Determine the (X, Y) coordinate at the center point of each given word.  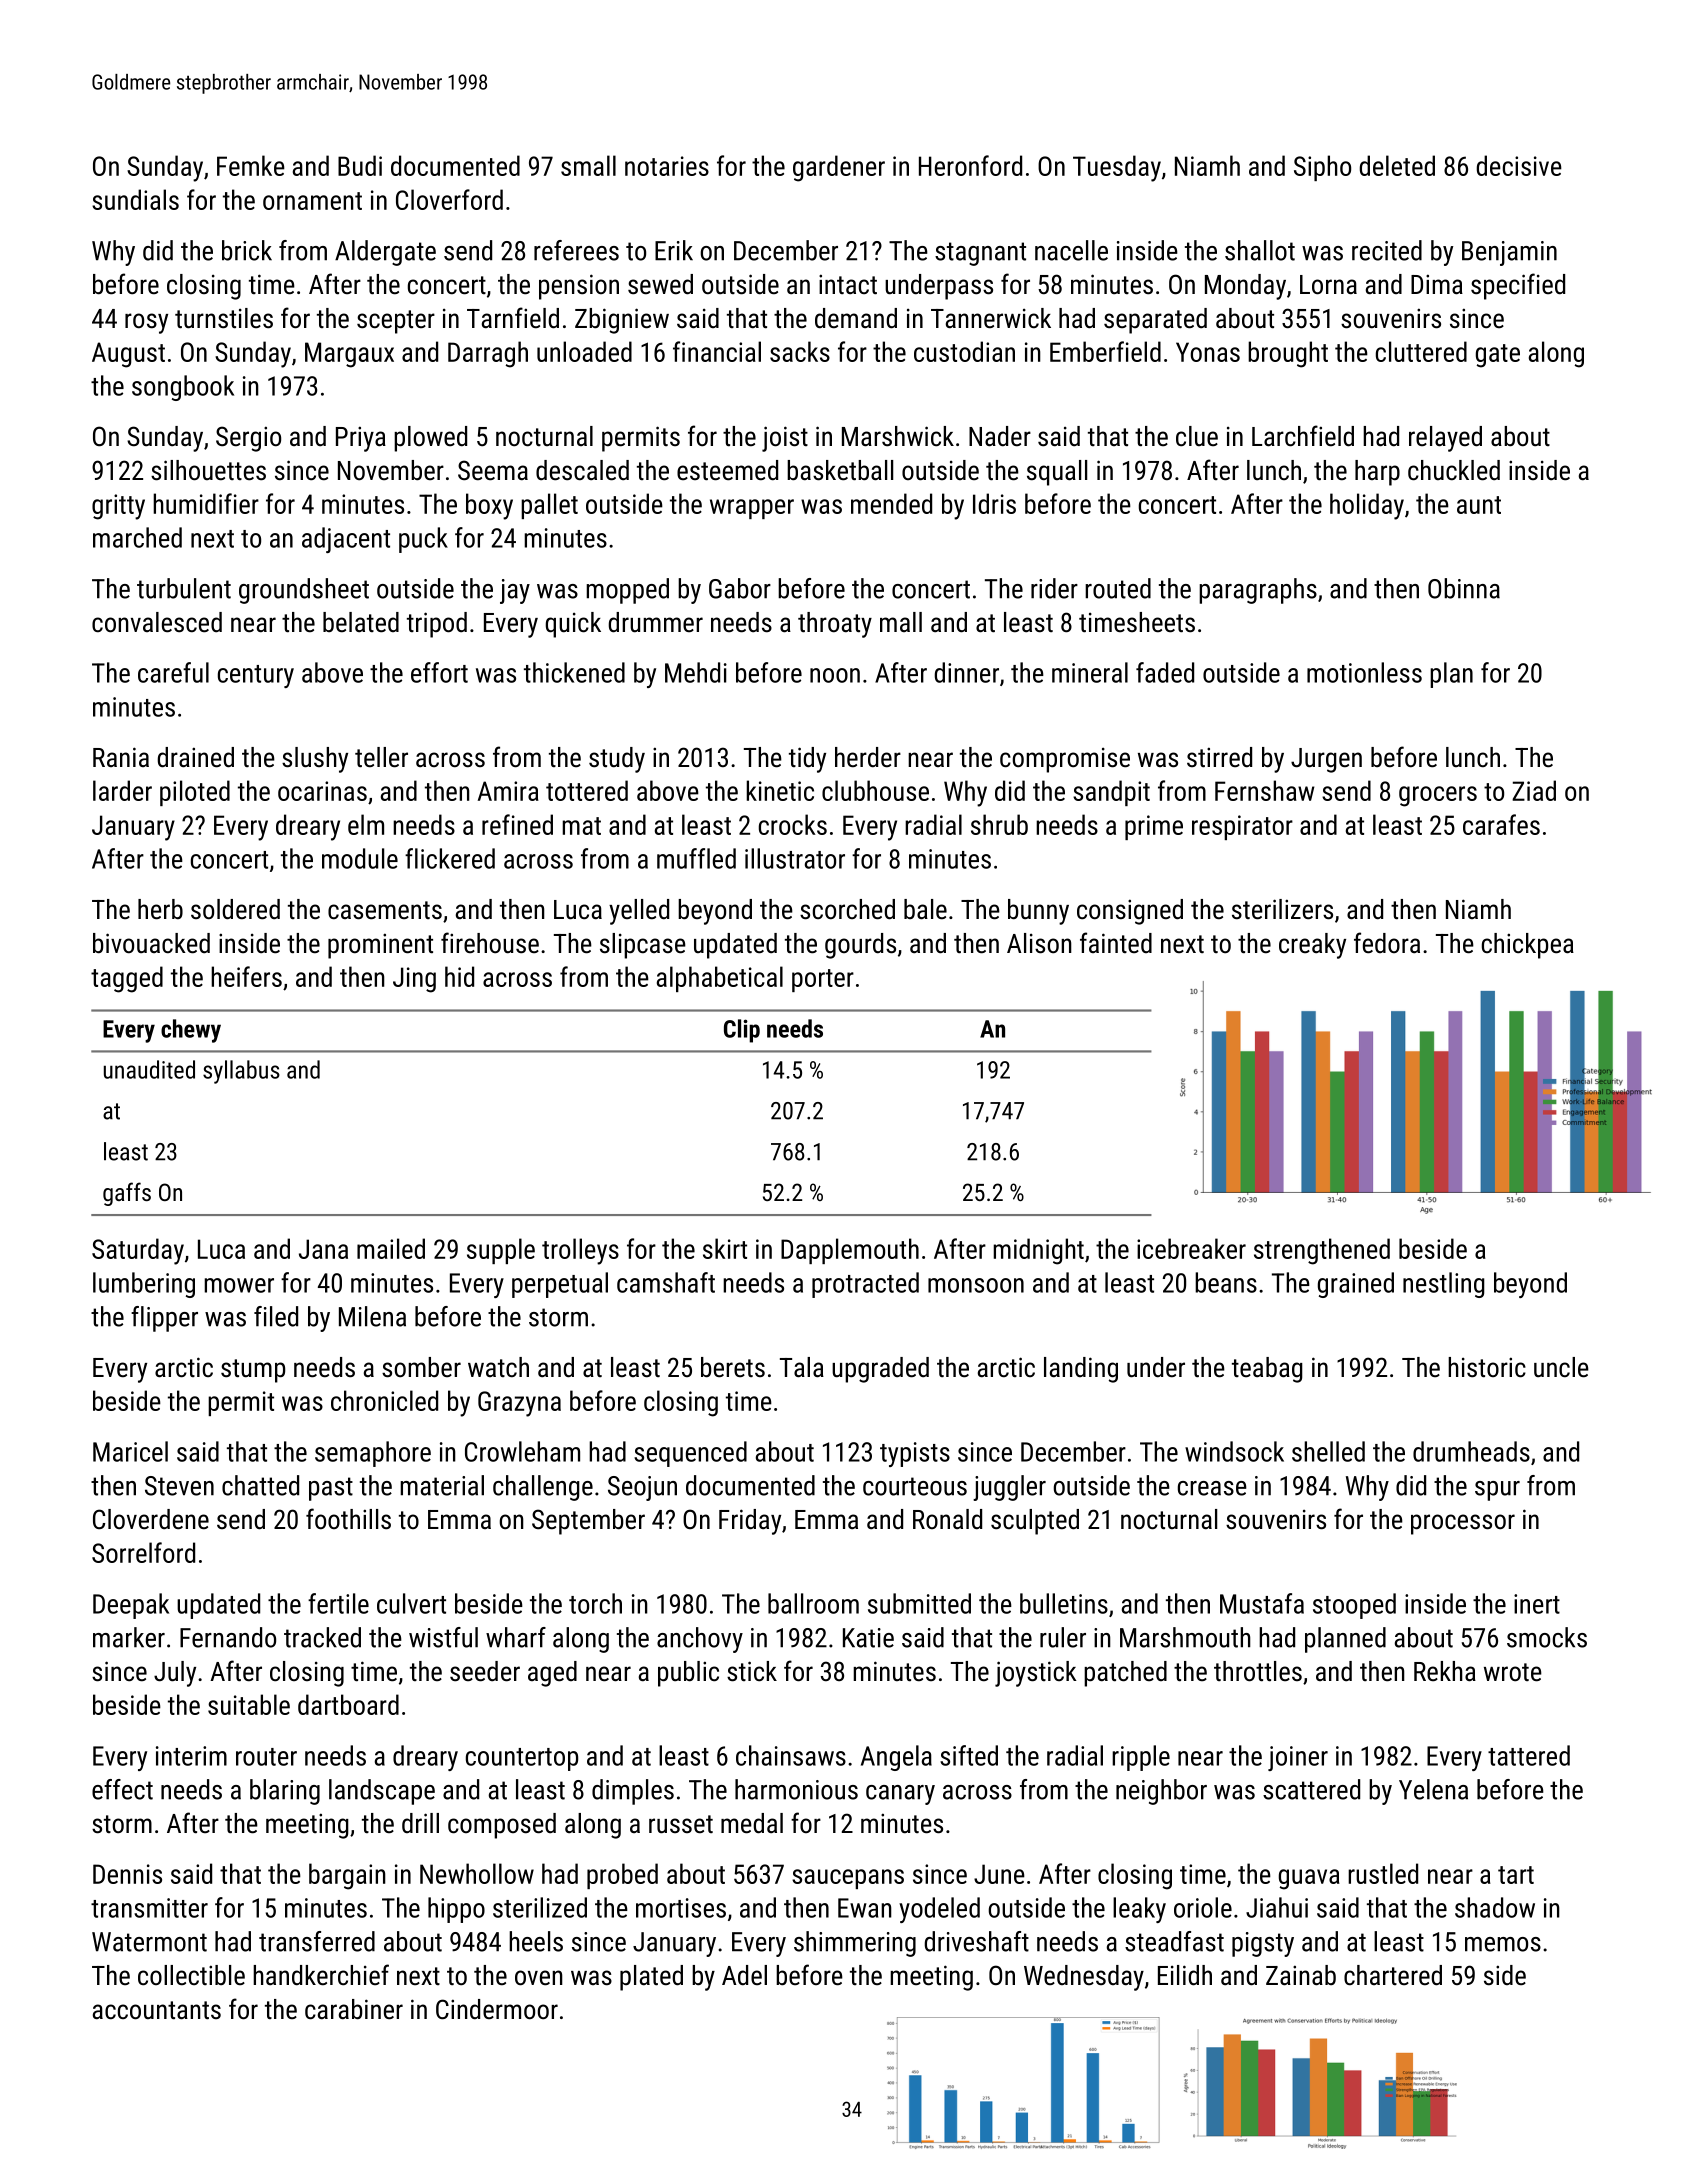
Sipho (1322, 168)
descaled (582, 470)
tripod (437, 625)
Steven (179, 1486)
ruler (1063, 1637)
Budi (360, 165)
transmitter (149, 1908)
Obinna (1464, 588)
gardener (839, 168)
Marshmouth (1185, 1637)
